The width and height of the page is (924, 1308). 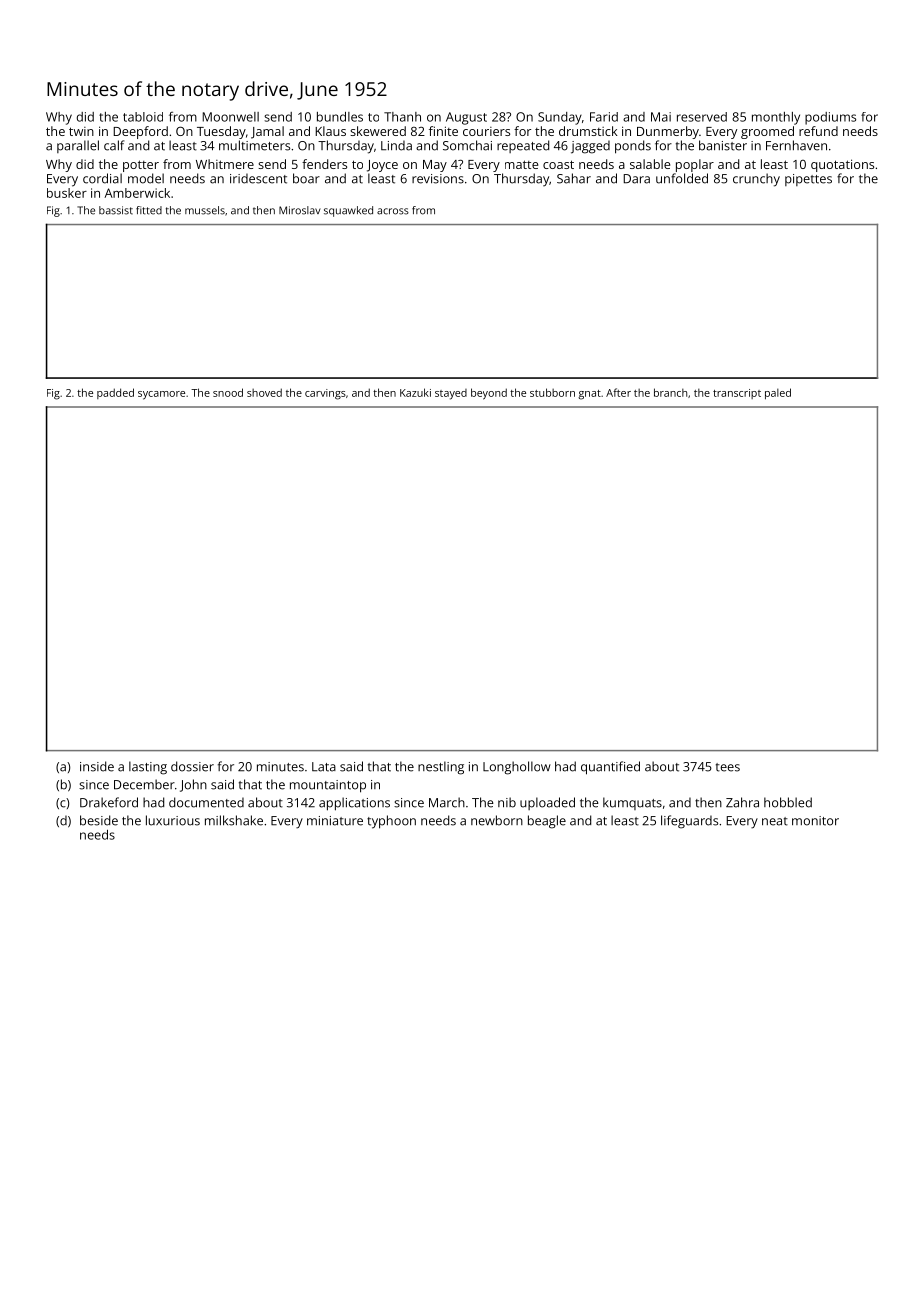 I want to click on Lata, so click(x=324, y=767).
